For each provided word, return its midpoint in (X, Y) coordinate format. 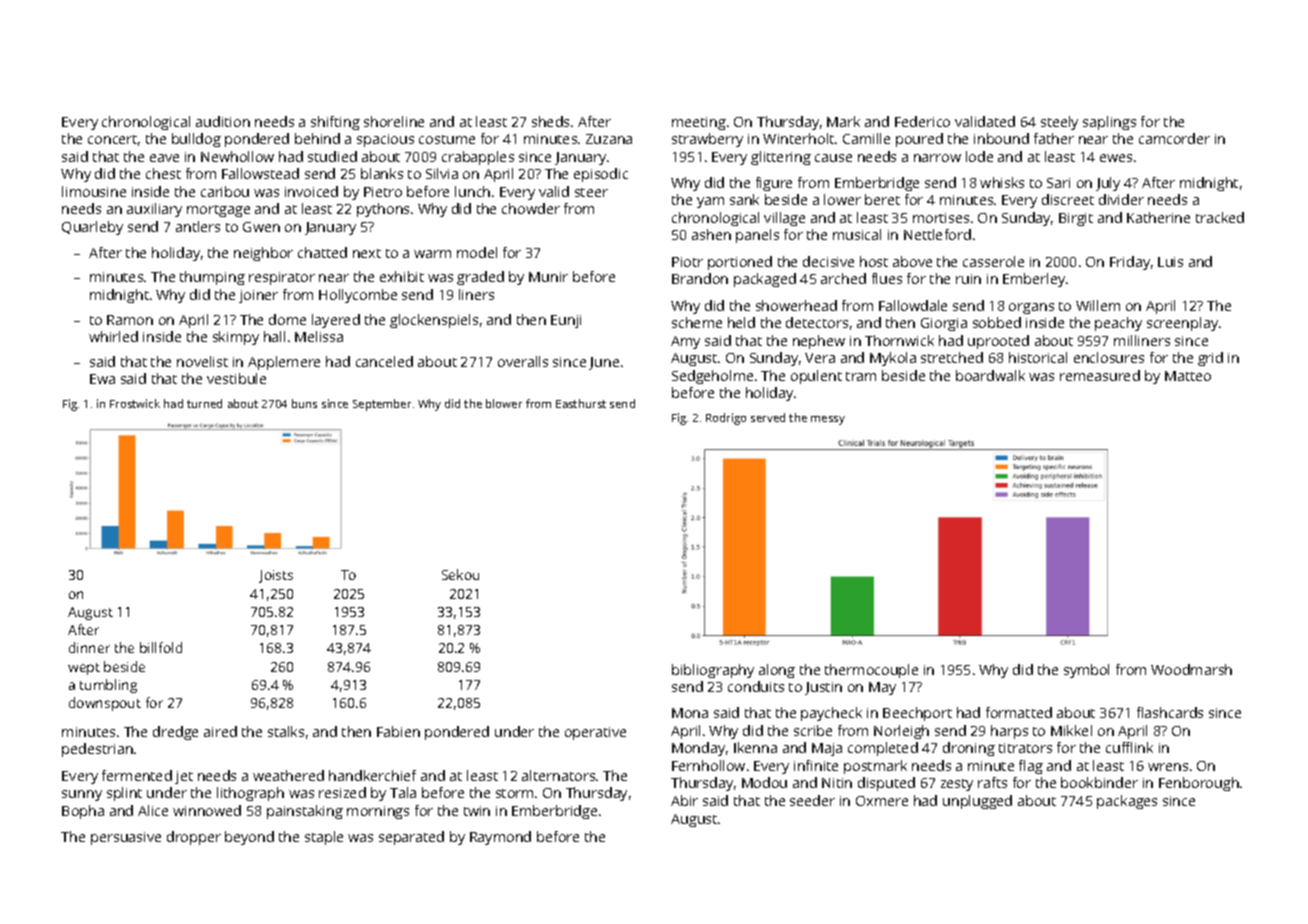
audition (223, 121)
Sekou (460, 574)
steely (1059, 123)
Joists (276, 576)
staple (324, 838)
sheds (550, 121)
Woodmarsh (1191, 669)
